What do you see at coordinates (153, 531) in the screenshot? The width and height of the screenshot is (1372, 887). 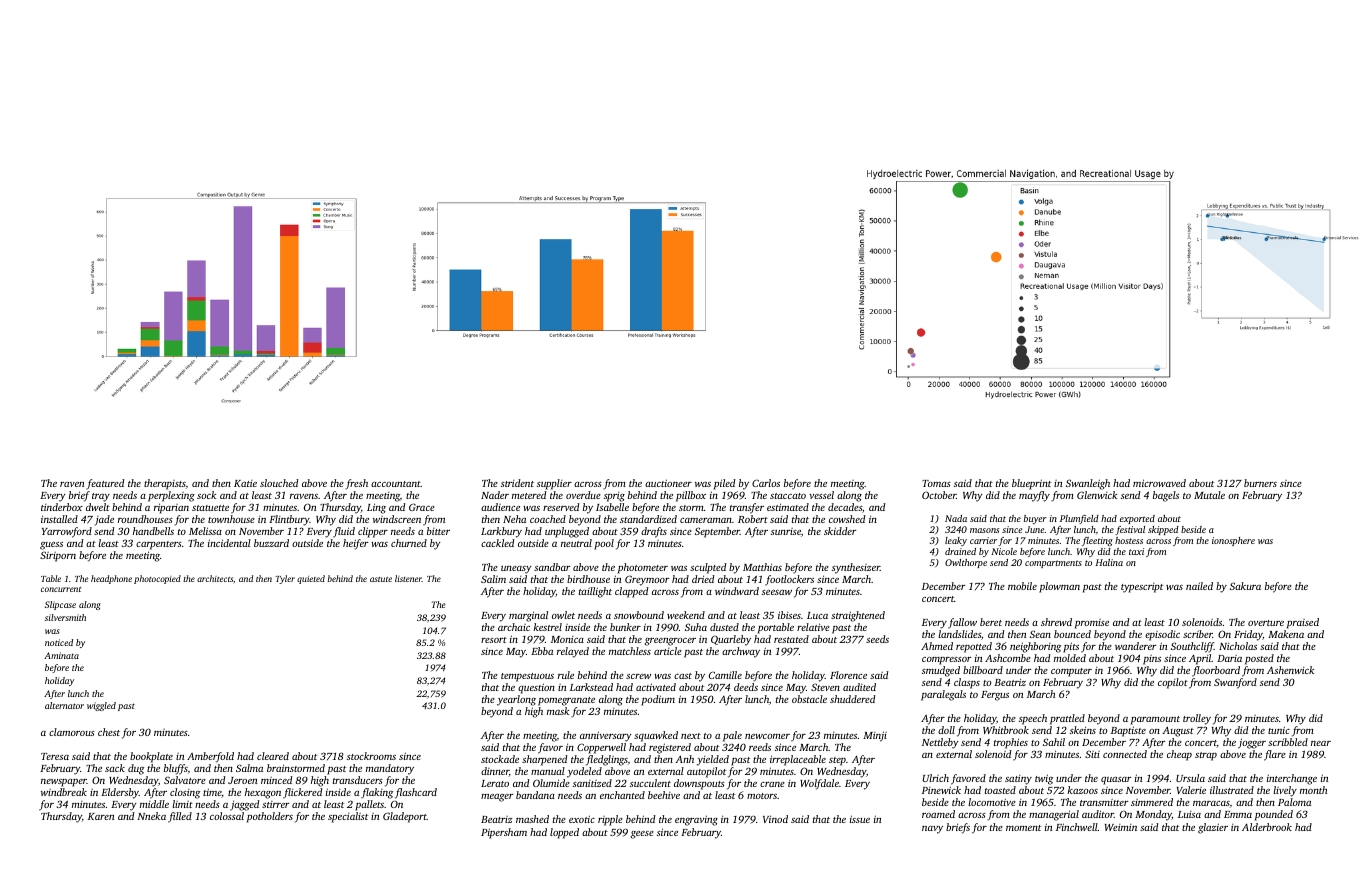 I see `handbells` at bounding box center [153, 531].
